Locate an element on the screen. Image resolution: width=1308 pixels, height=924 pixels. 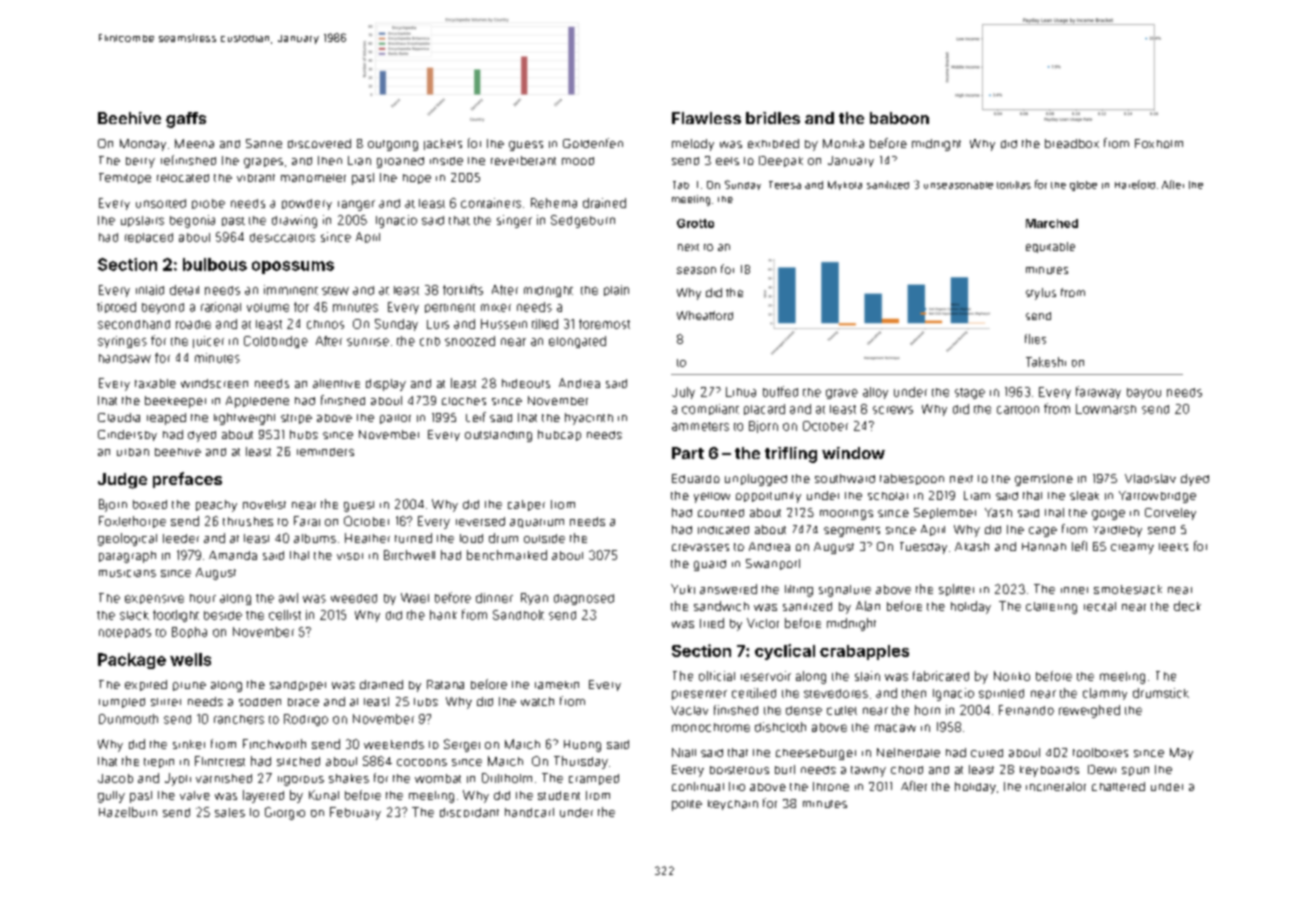
discovered is located at coordinates (319, 143).
